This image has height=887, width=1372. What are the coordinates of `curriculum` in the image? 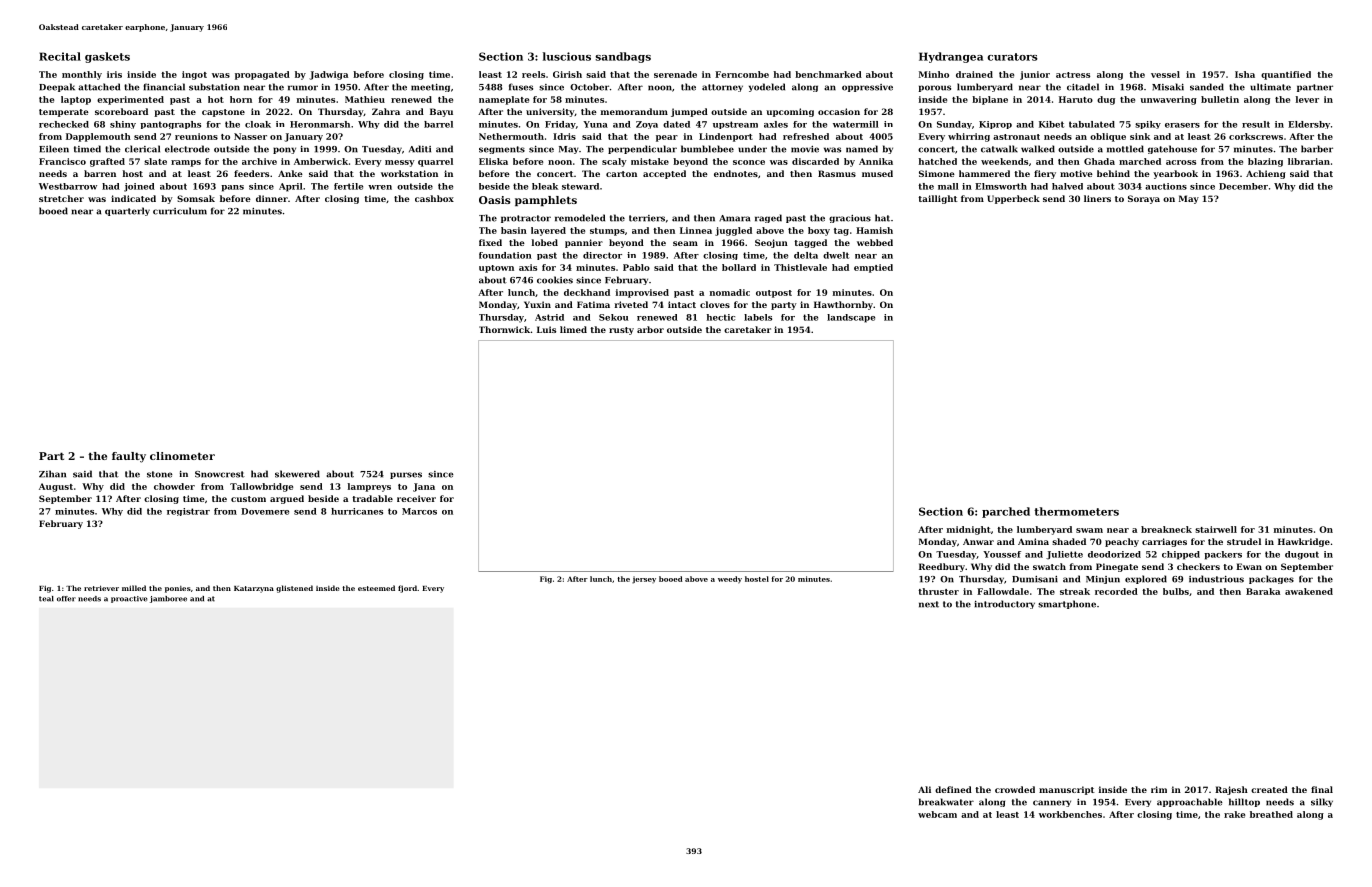 It's located at (180, 211).
